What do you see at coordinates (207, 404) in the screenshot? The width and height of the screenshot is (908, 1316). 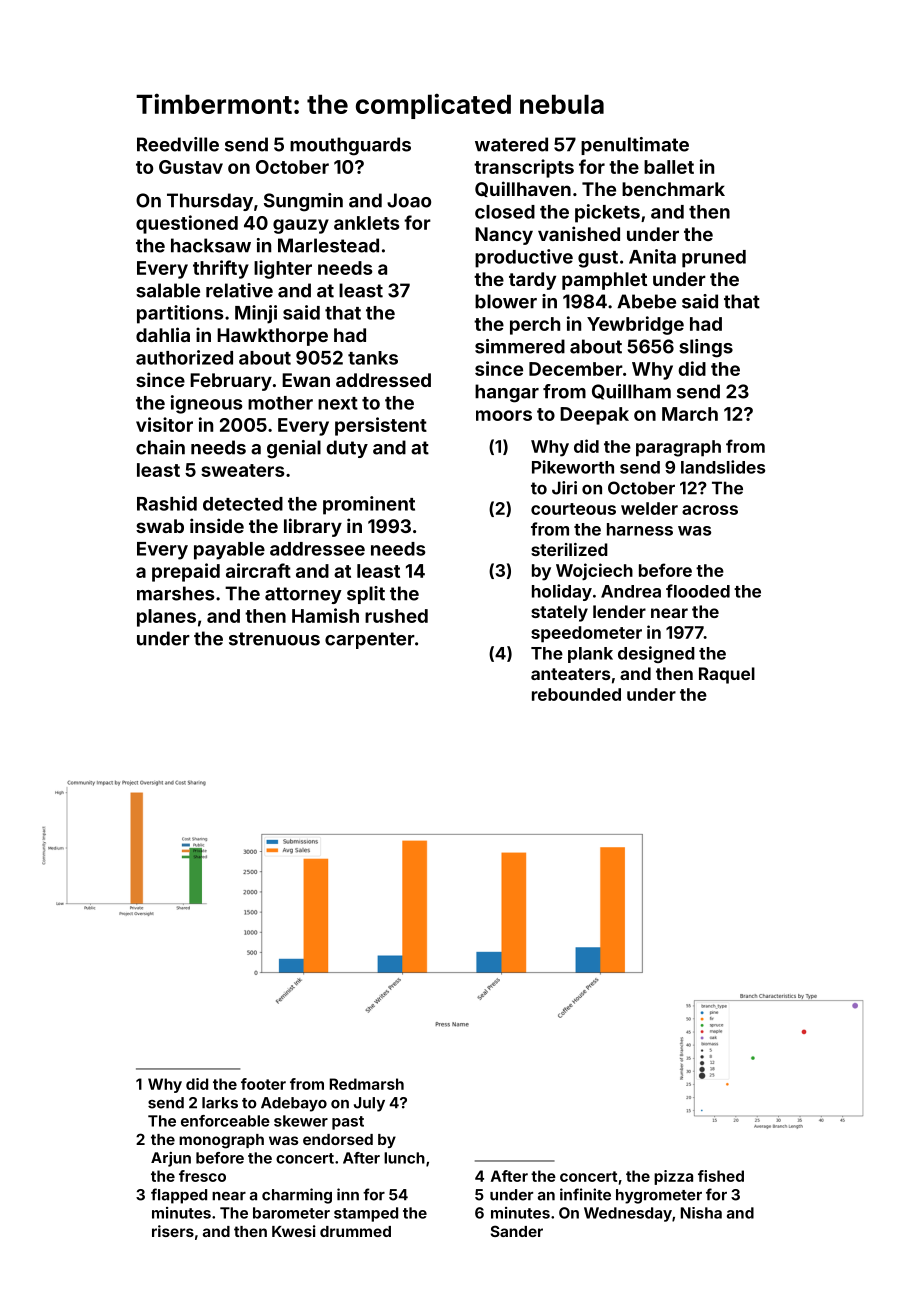 I see `igneous` at bounding box center [207, 404].
